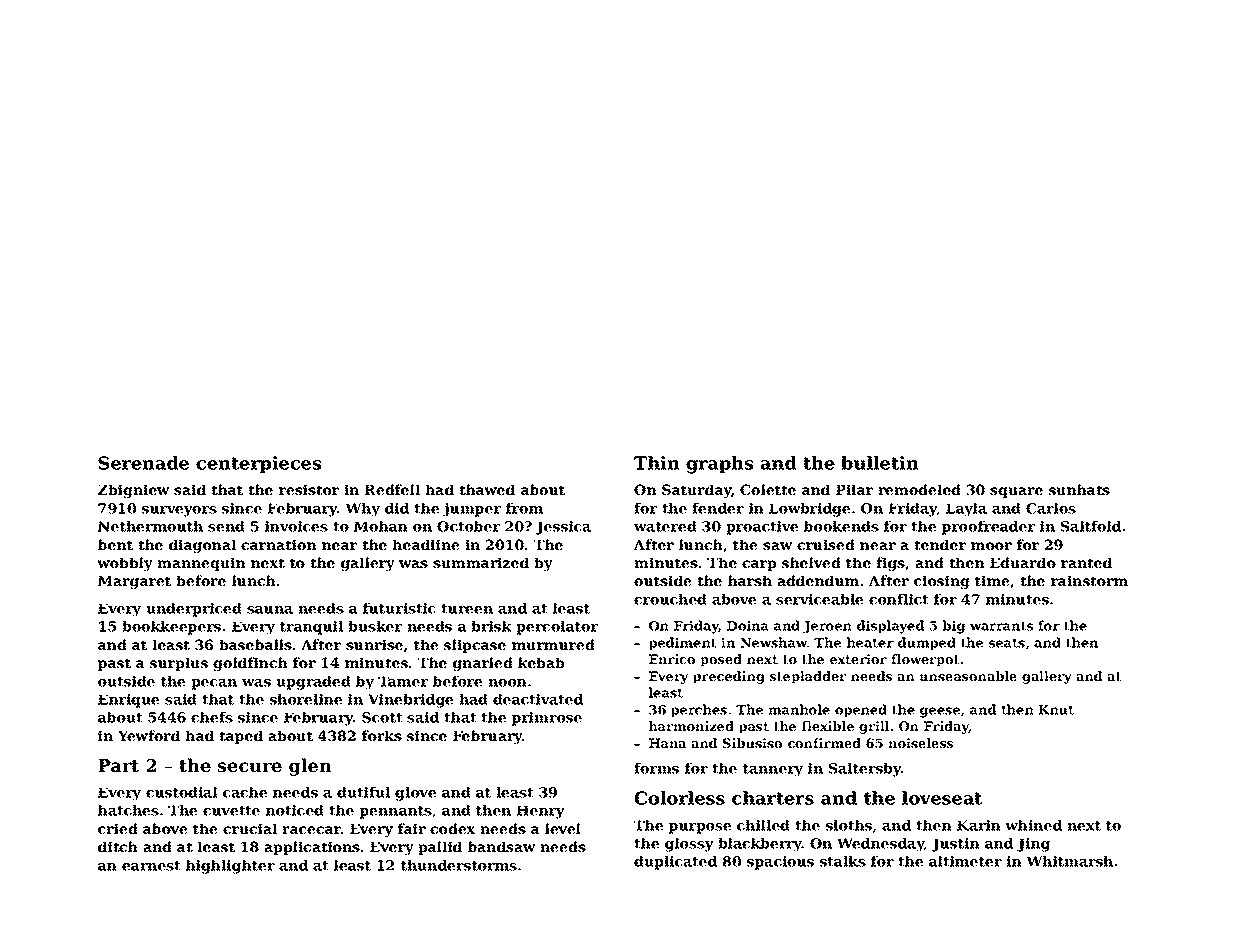  Describe the element at coordinates (416, 794) in the page. I see `glove` at that location.
